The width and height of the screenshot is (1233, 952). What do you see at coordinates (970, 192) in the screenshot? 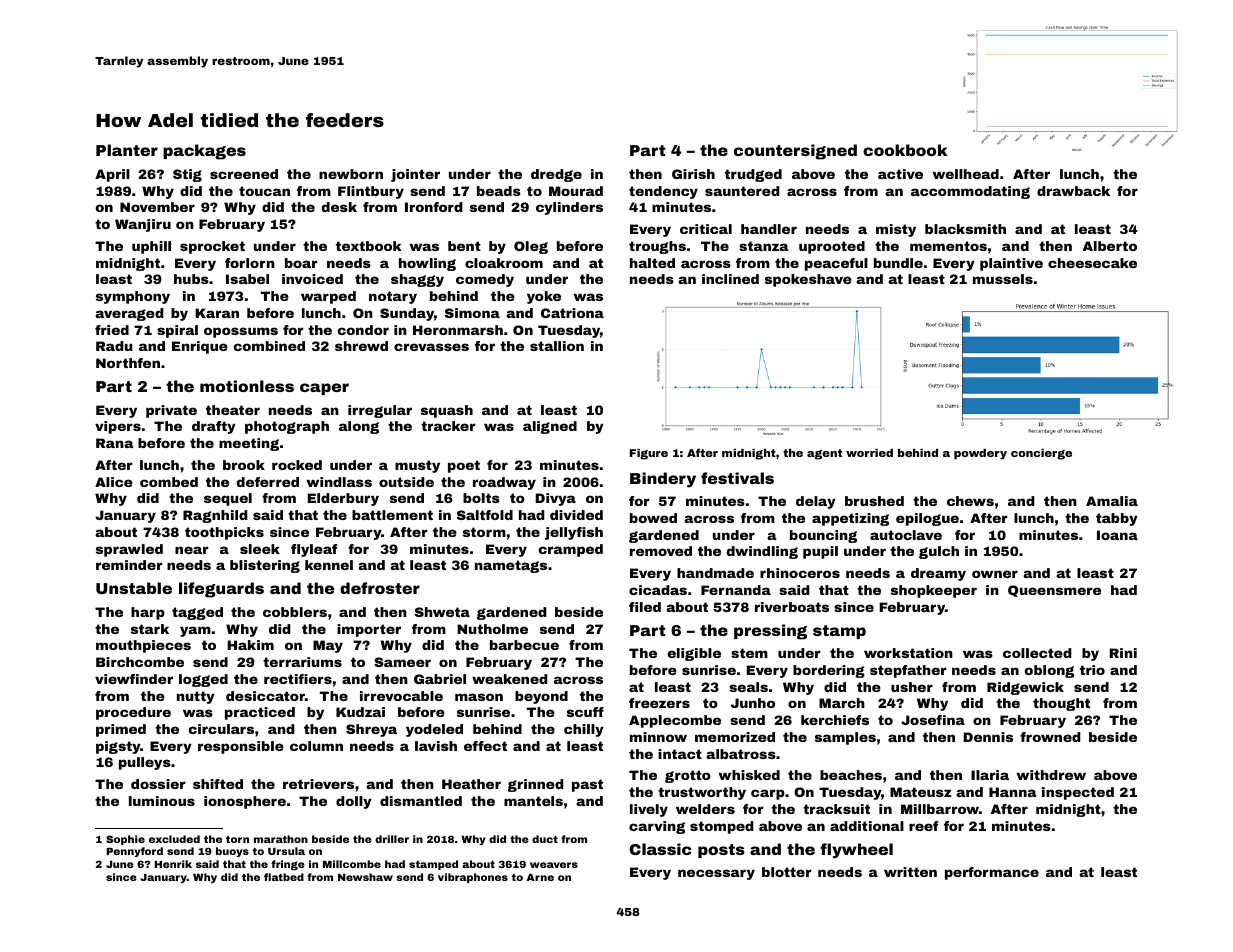
I see `accommodating` at bounding box center [970, 192].
